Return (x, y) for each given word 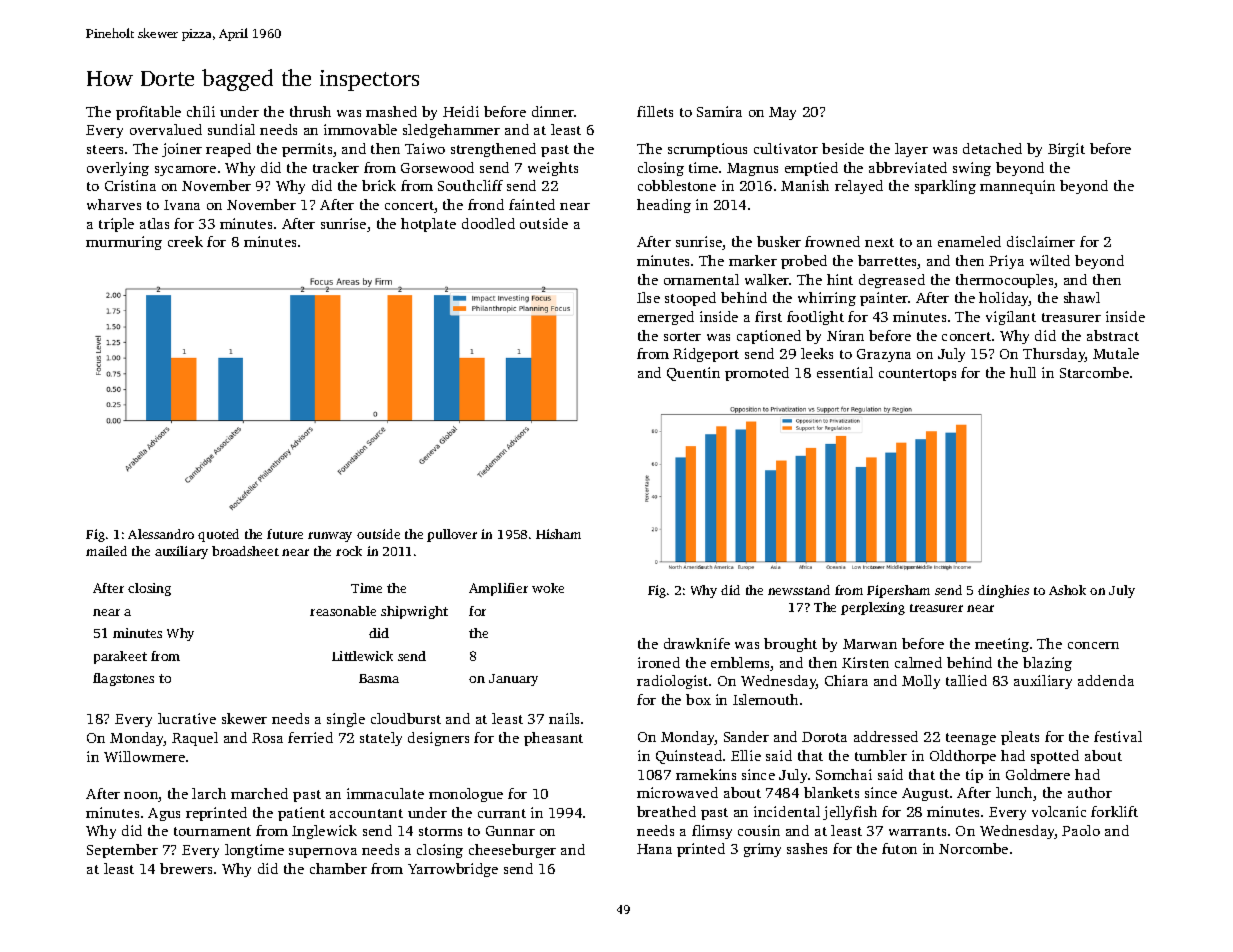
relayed (859, 187)
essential (845, 372)
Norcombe (973, 848)
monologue (466, 795)
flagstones (123, 679)
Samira (719, 111)
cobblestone (677, 185)
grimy (762, 850)
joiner (182, 150)
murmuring (124, 243)
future (285, 534)
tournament (212, 831)
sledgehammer (451, 131)
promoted (757, 374)
